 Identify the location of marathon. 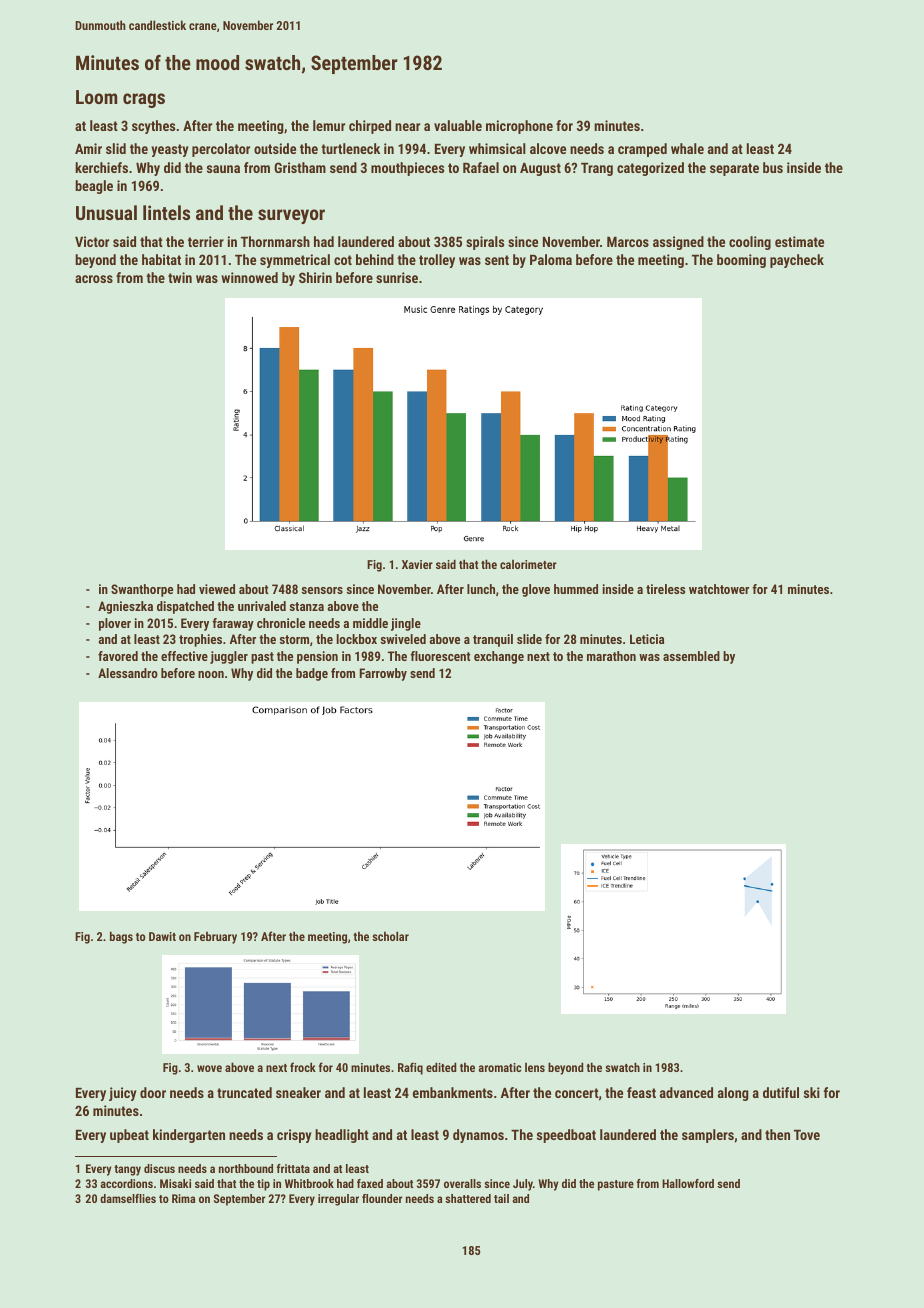
(611, 656).
